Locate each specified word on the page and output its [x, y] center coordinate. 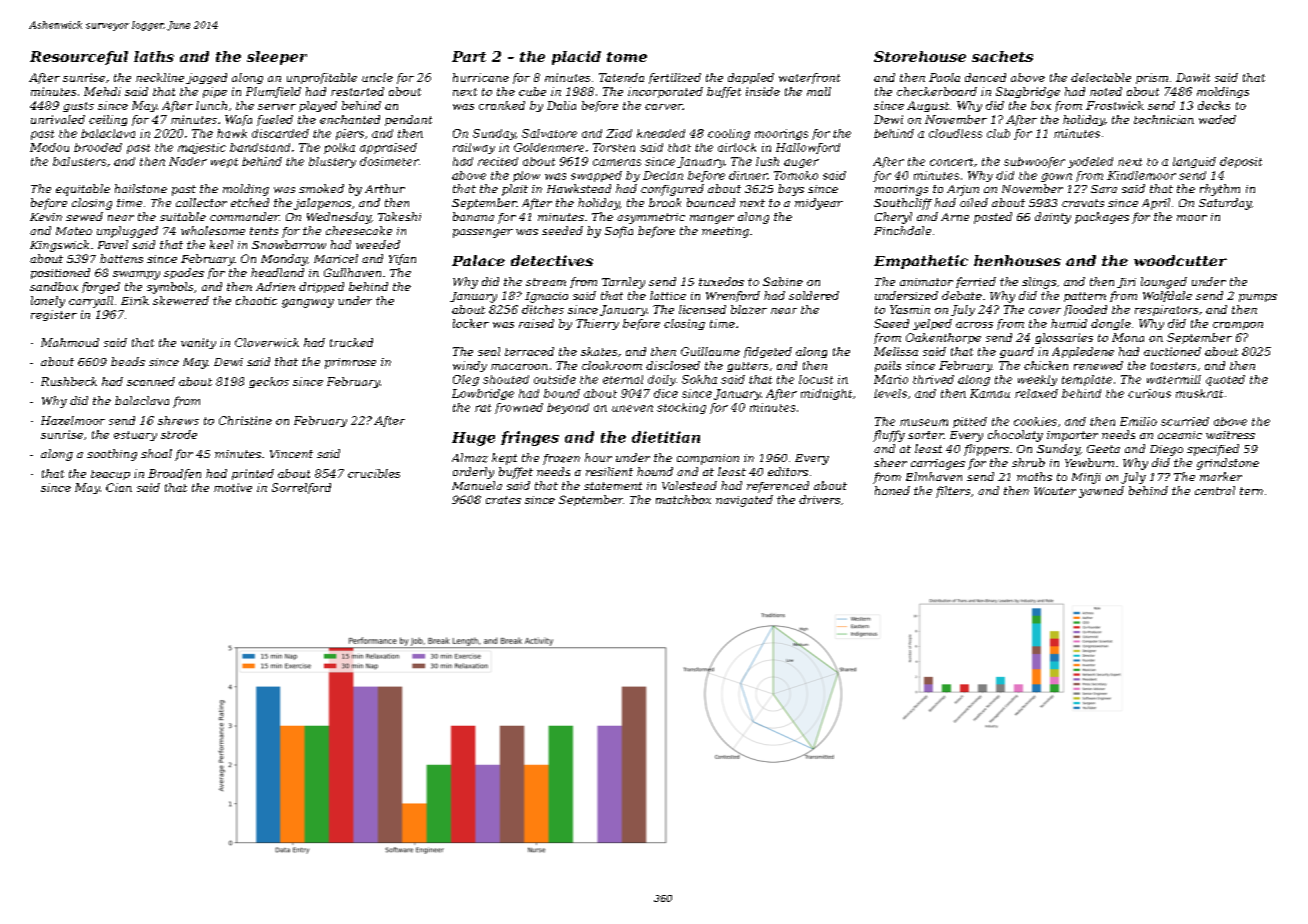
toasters [1173, 366]
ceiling [108, 120]
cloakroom [612, 365]
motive [233, 487]
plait [515, 190]
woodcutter [1180, 260]
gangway [308, 303]
